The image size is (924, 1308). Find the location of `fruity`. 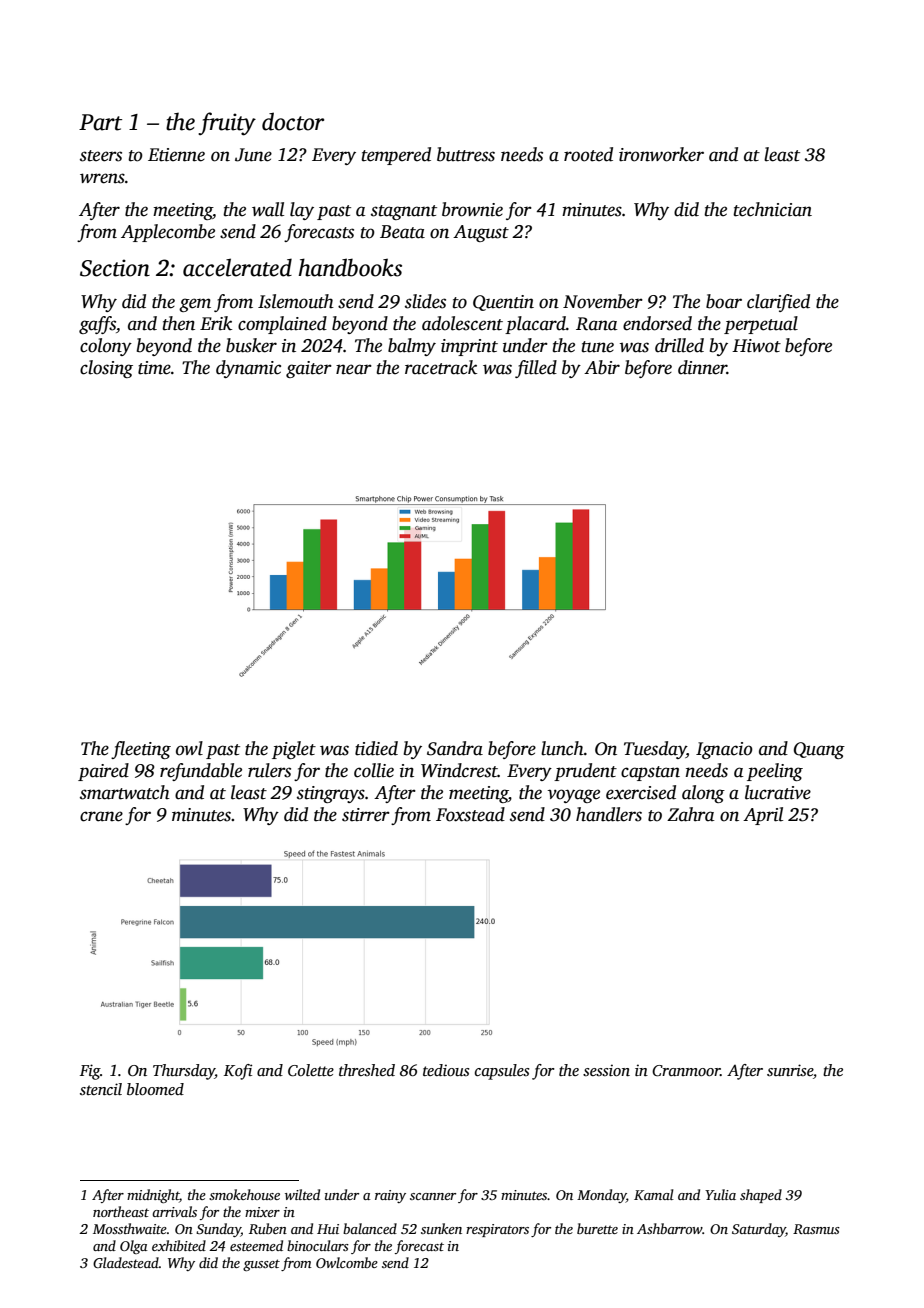

fruity is located at coordinates (227, 124).
